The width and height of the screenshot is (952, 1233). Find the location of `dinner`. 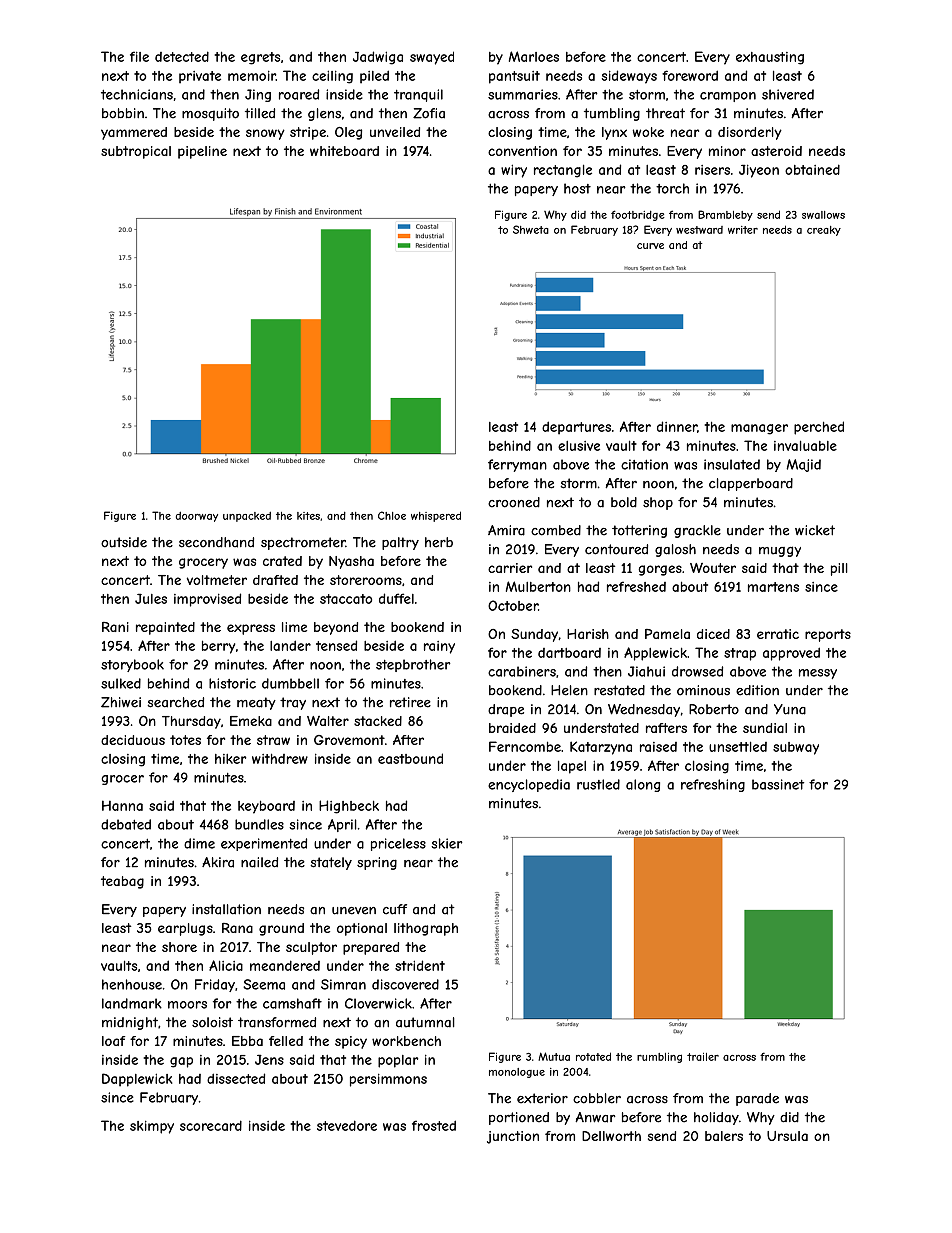

dinner is located at coordinates (677, 426).
